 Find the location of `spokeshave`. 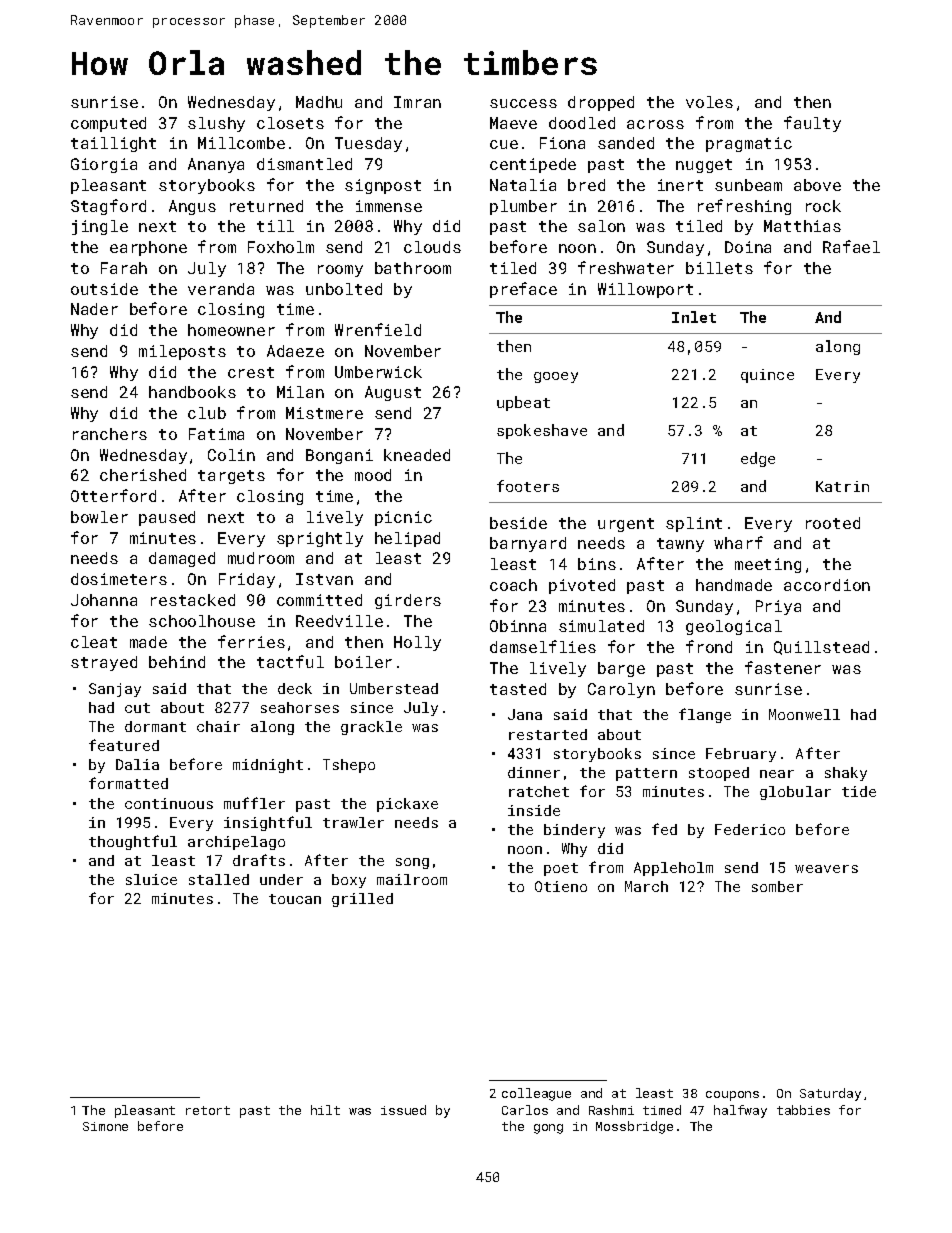

spokeshave is located at coordinates (542, 431).
